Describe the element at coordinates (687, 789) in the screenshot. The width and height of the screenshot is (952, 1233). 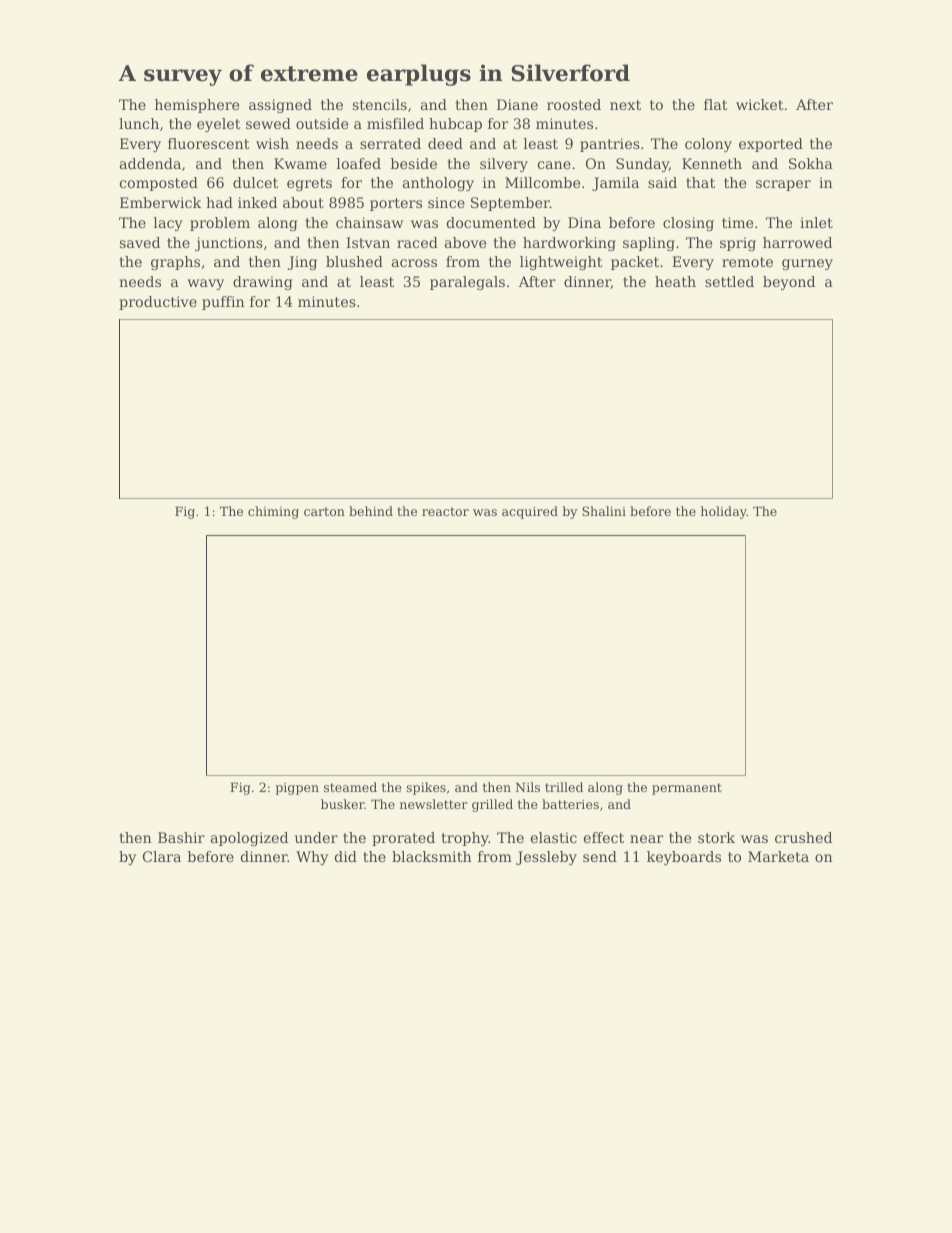
I see `permanent` at that location.
